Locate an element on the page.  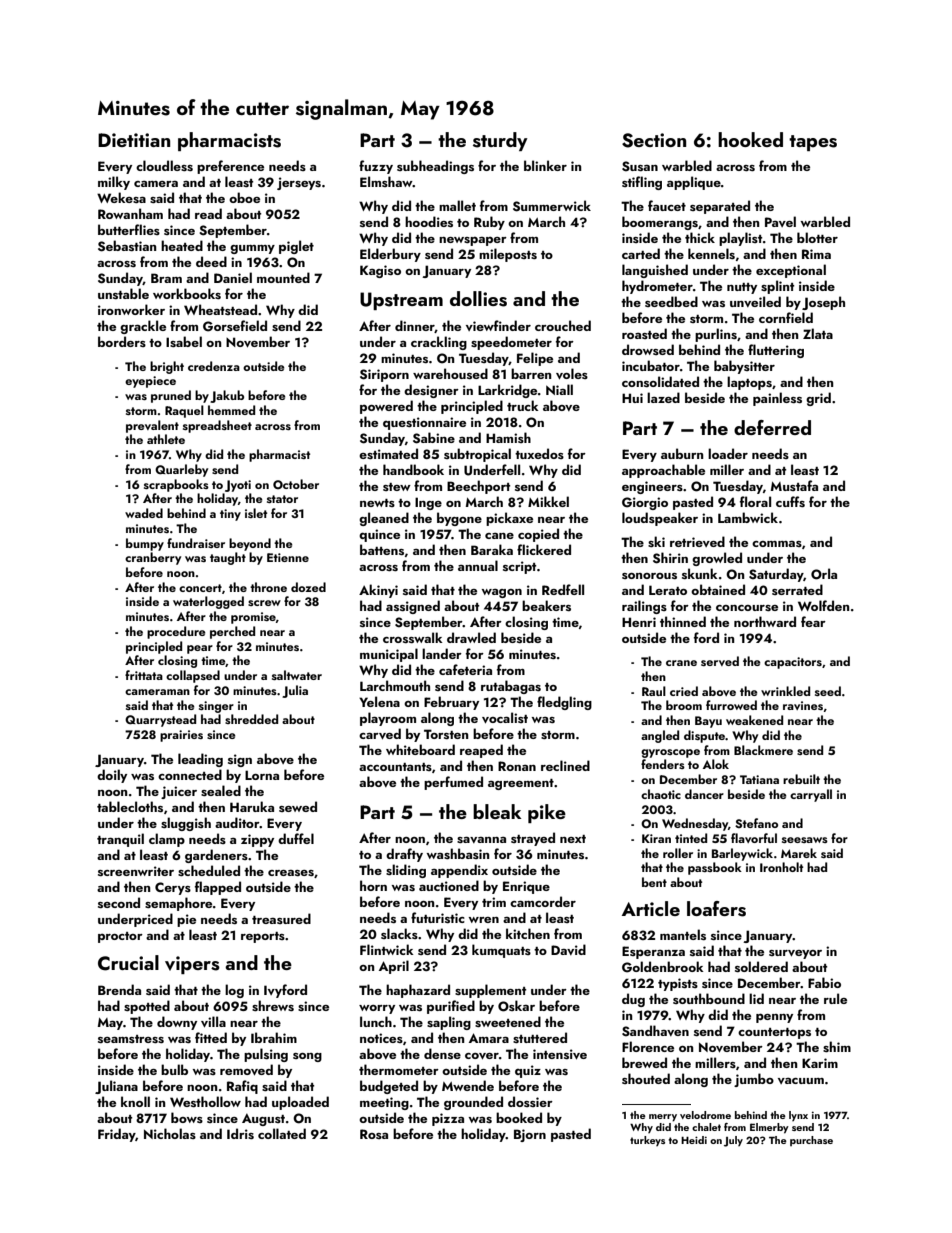
Lambwick is located at coordinates (748, 517).
